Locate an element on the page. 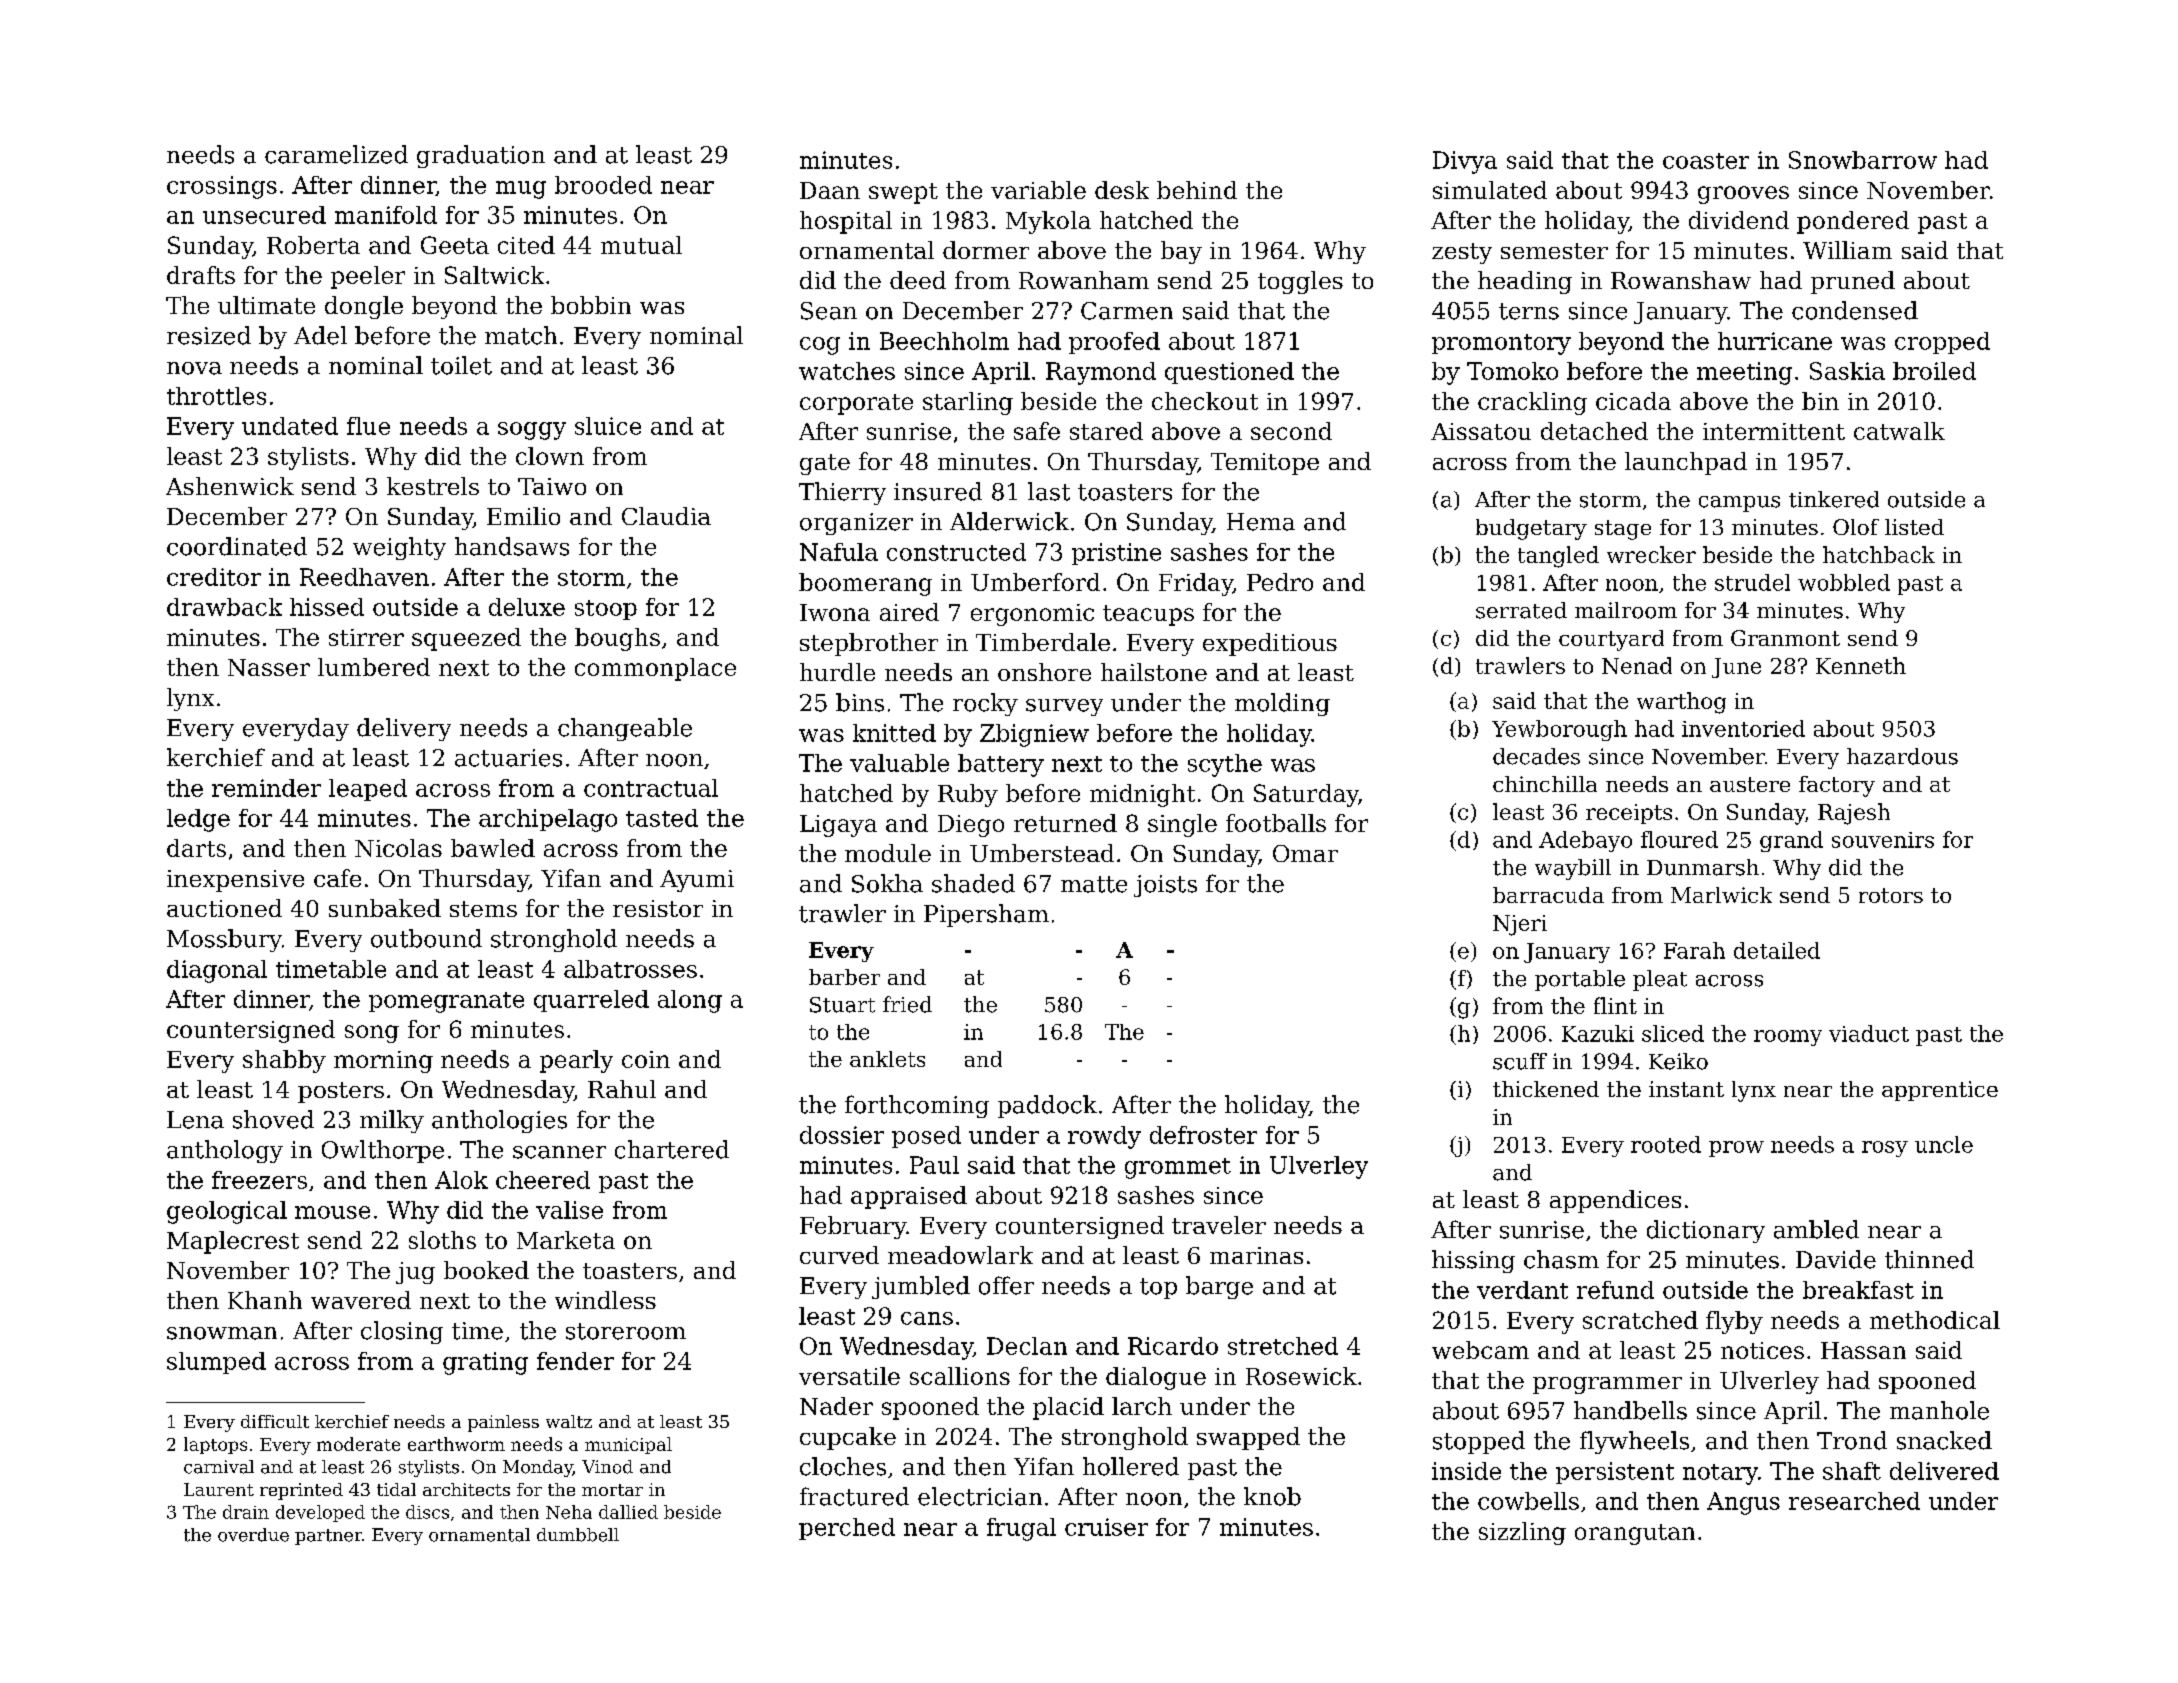 This document has width=2178, height=1683. Pedro is located at coordinates (1280, 582).
